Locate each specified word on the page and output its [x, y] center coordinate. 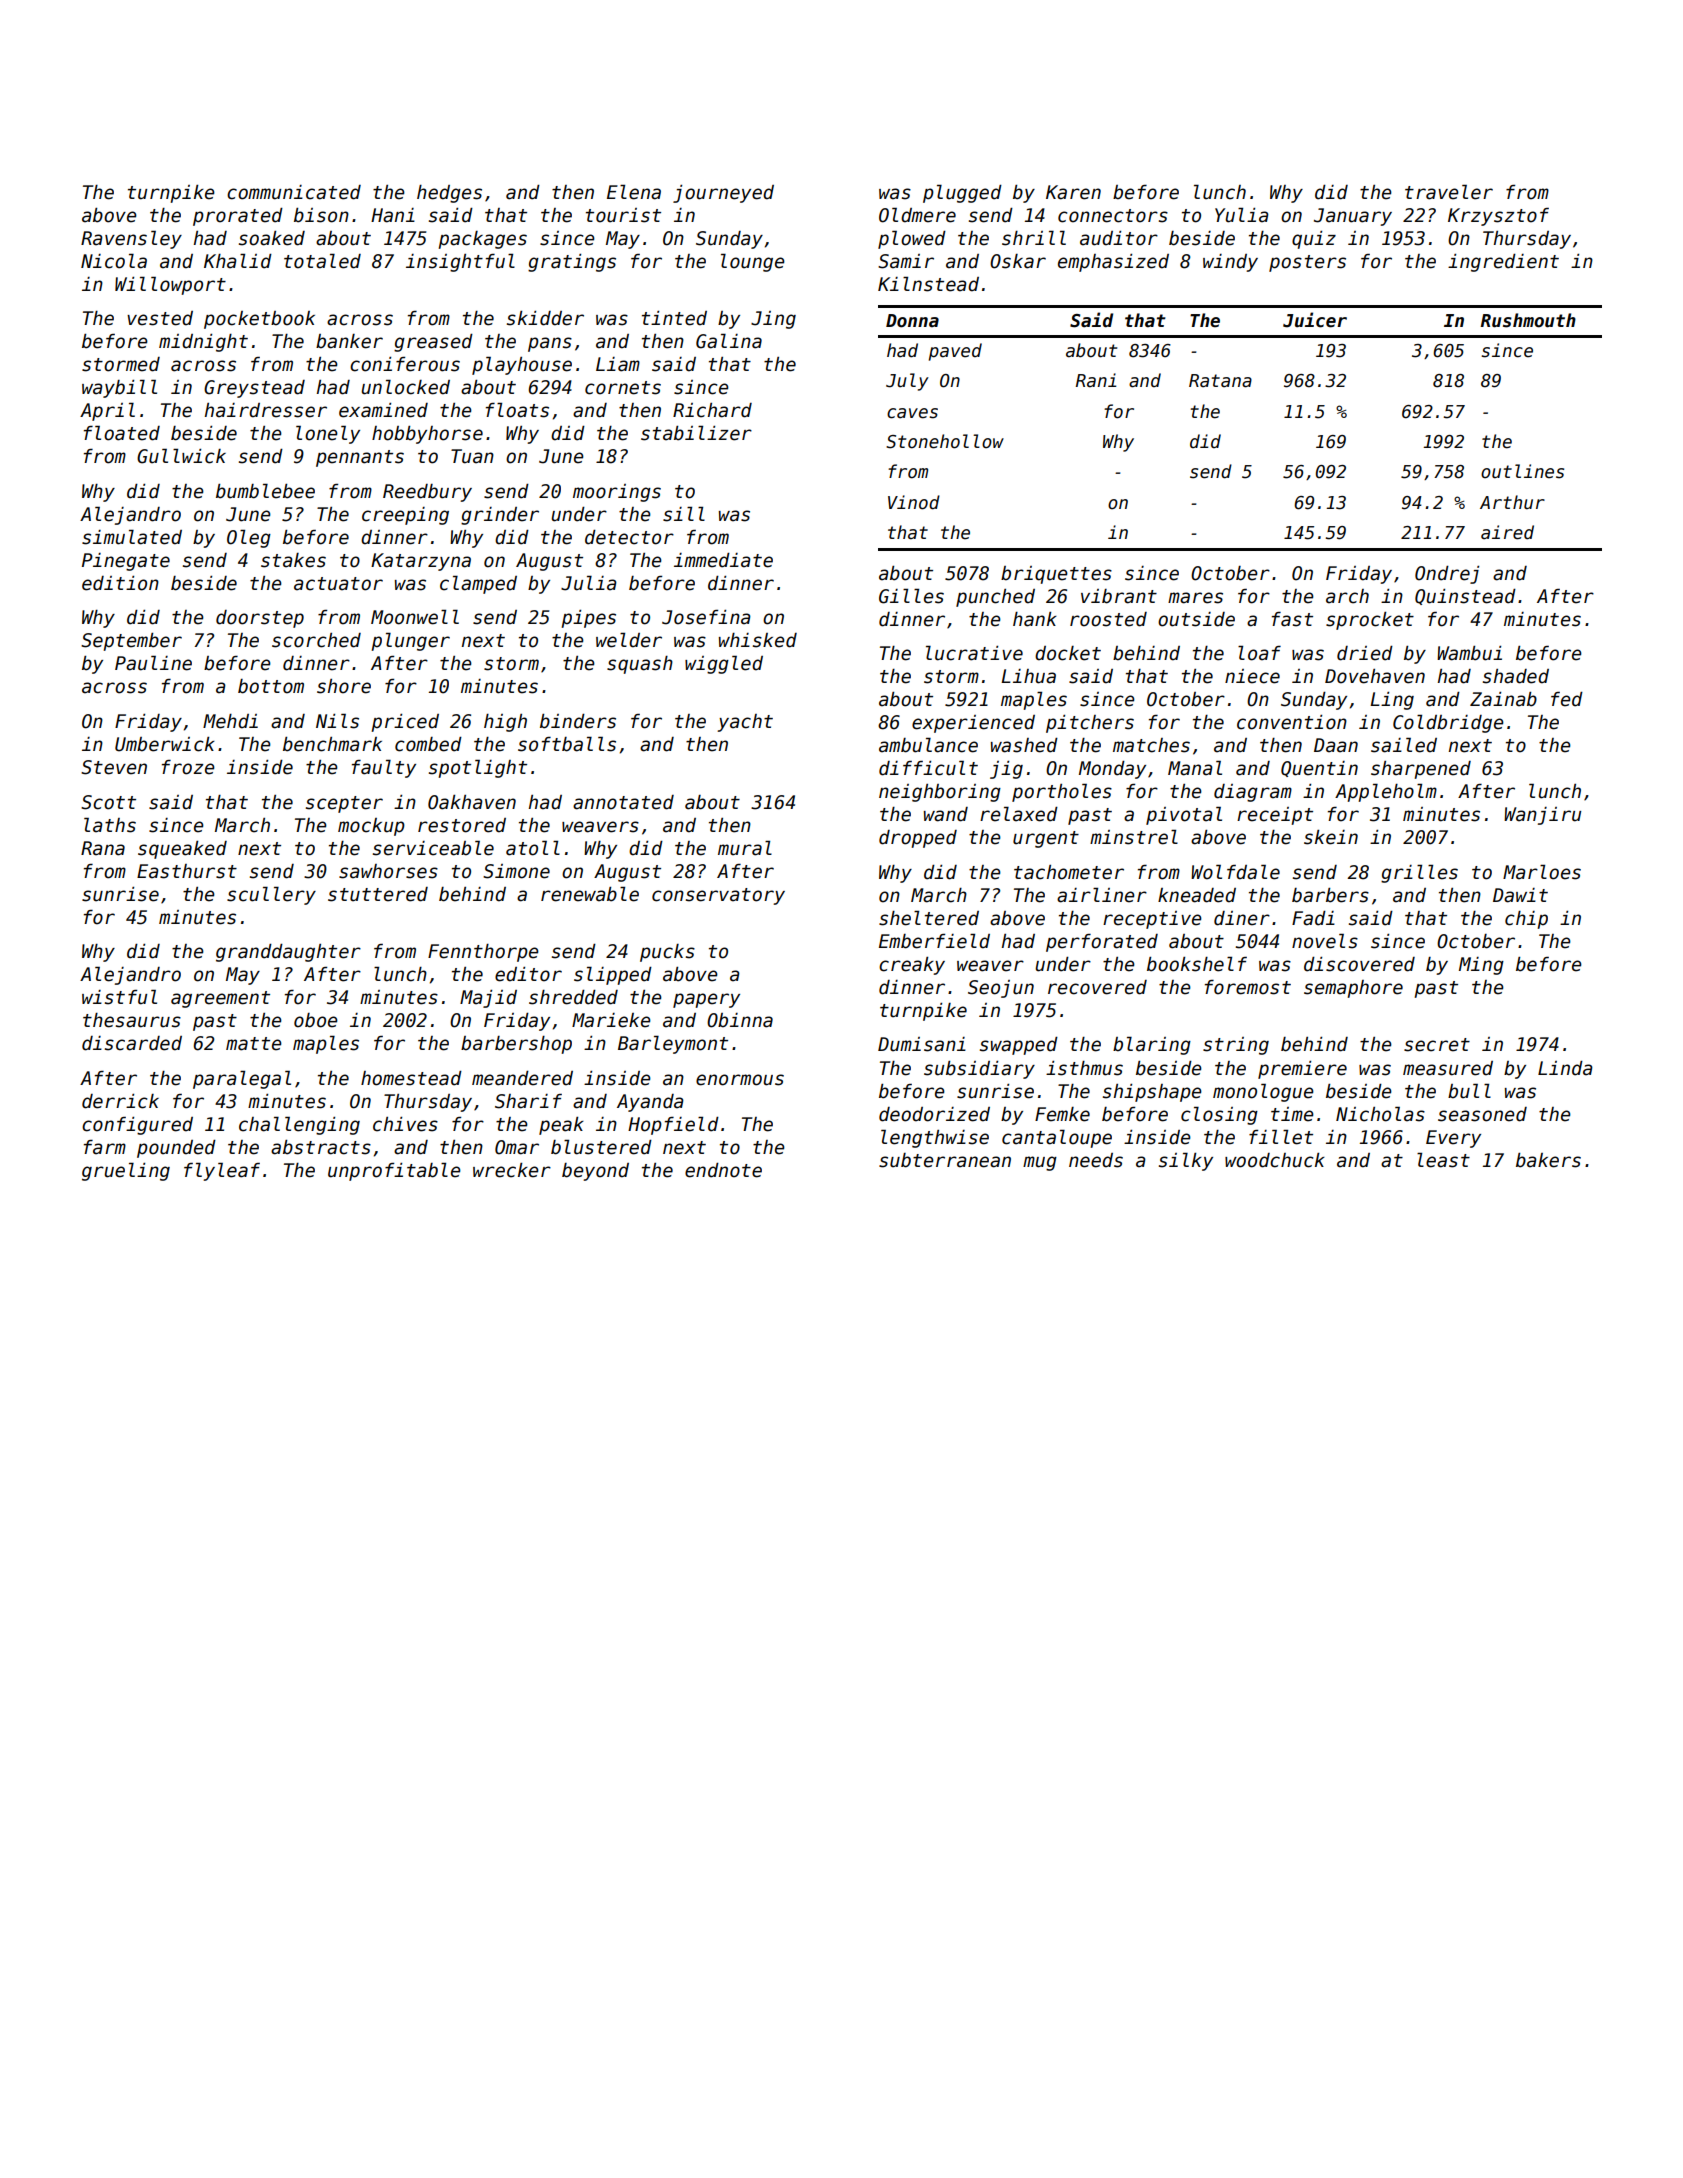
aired [1507, 532]
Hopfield [673, 1125]
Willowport [170, 285]
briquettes [1056, 575]
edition [120, 583]
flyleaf [222, 1171]
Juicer [1315, 320]
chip [1526, 920]
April [107, 411]
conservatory [718, 896]
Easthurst [187, 871]
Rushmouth [1528, 320]
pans [550, 344]
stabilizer [696, 433]
